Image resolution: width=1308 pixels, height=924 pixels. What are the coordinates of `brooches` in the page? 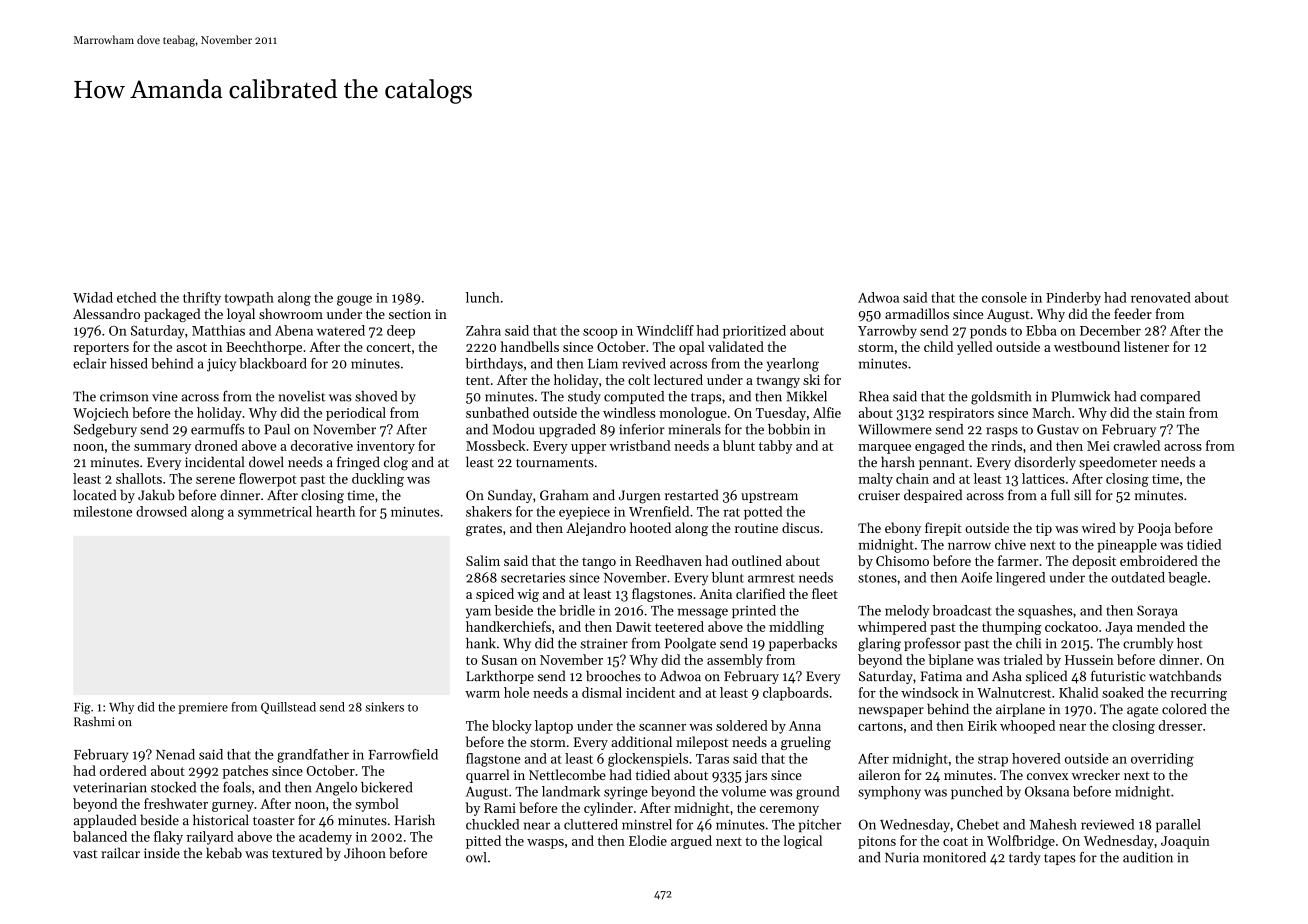 It's located at (613, 676).
